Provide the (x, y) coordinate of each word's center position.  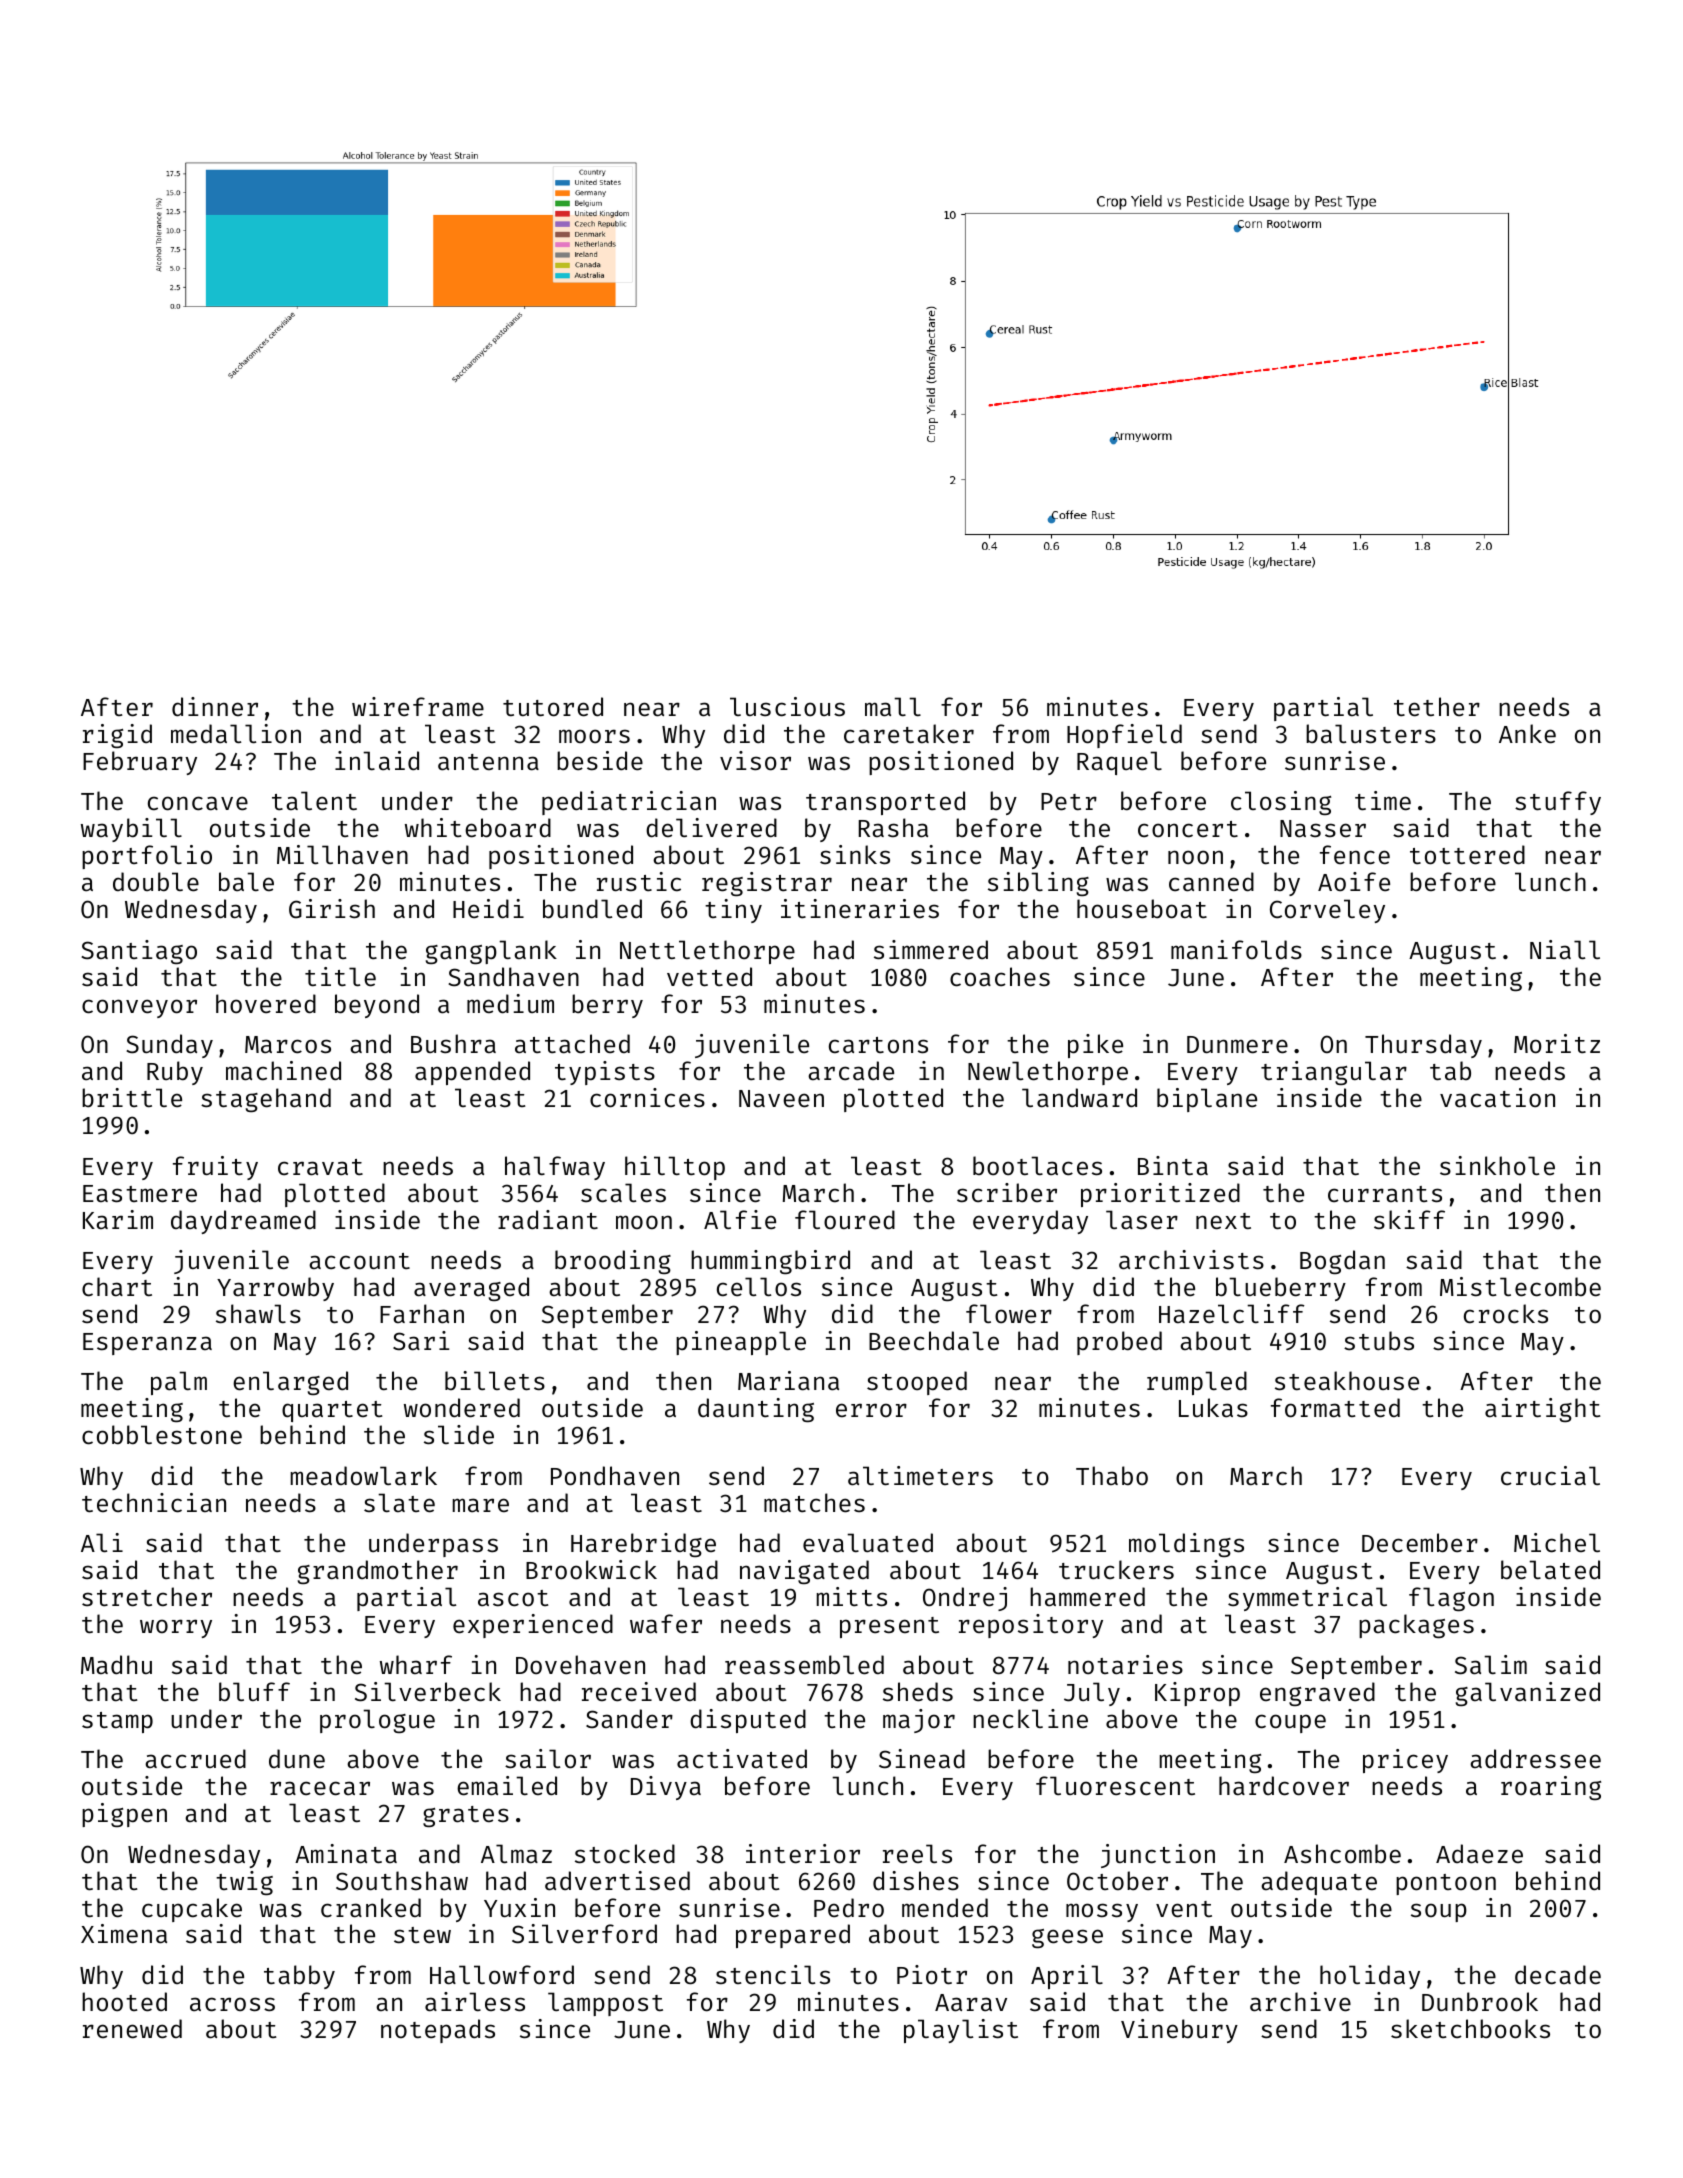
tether (1437, 707)
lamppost (605, 2004)
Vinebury (1179, 2031)
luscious (787, 707)
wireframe (418, 707)
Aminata (346, 1854)
